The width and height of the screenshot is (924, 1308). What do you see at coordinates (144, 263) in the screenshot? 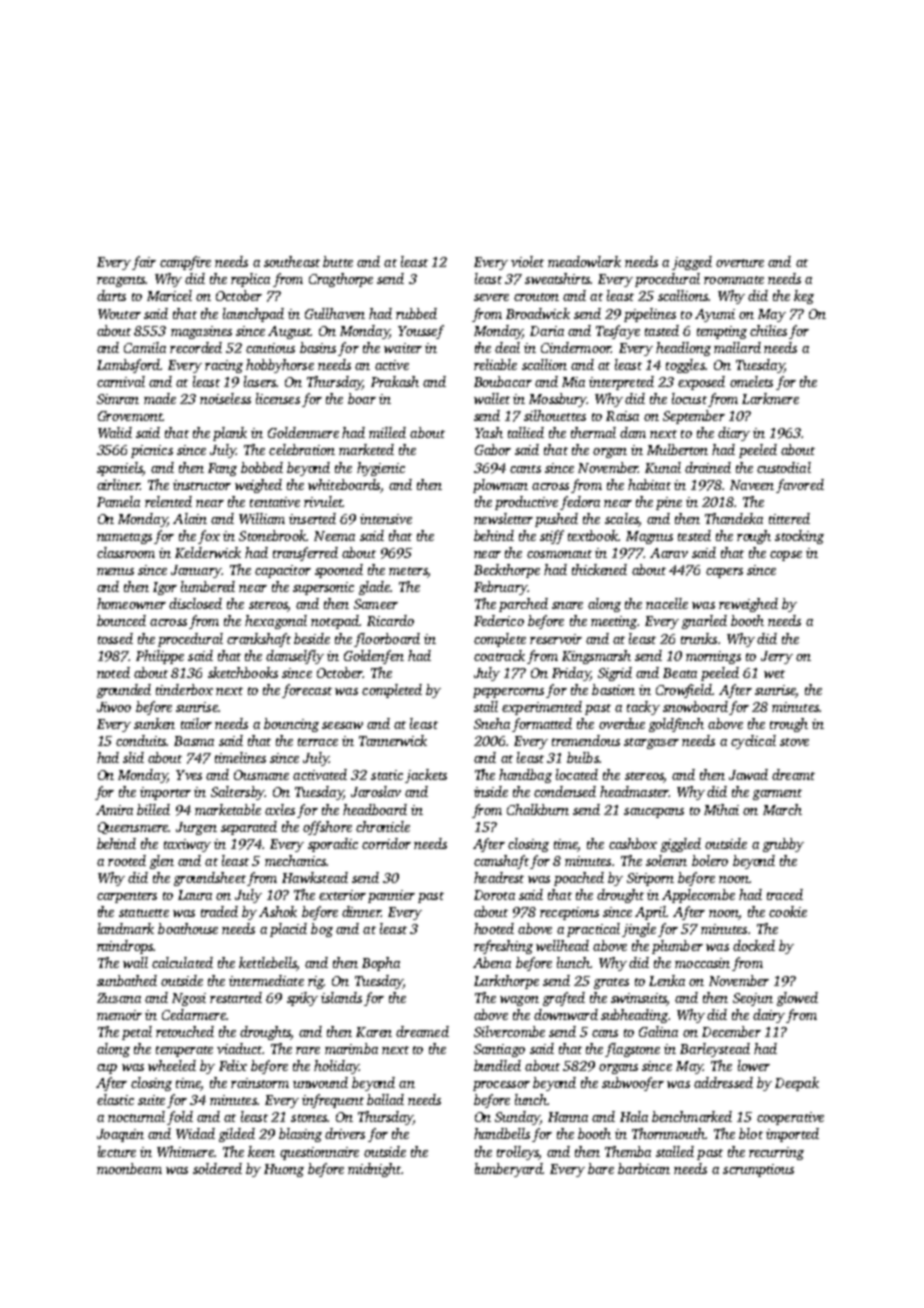
I see `fair` at bounding box center [144, 263].
